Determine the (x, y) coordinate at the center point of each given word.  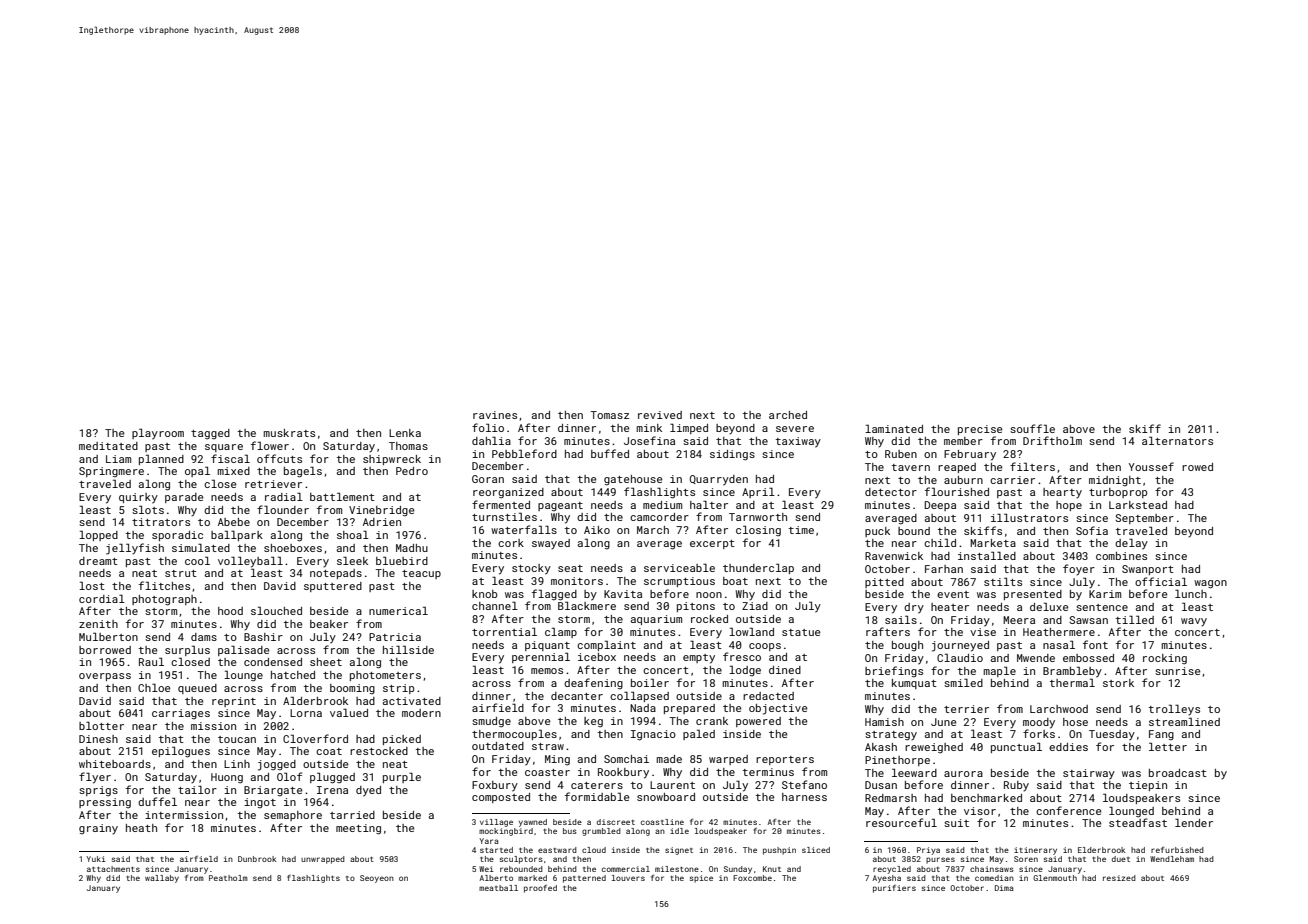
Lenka (405, 433)
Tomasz (609, 415)
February (970, 455)
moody (1039, 723)
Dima (1004, 888)
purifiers (894, 889)
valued (349, 712)
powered (758, 722)
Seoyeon (377, 879)
